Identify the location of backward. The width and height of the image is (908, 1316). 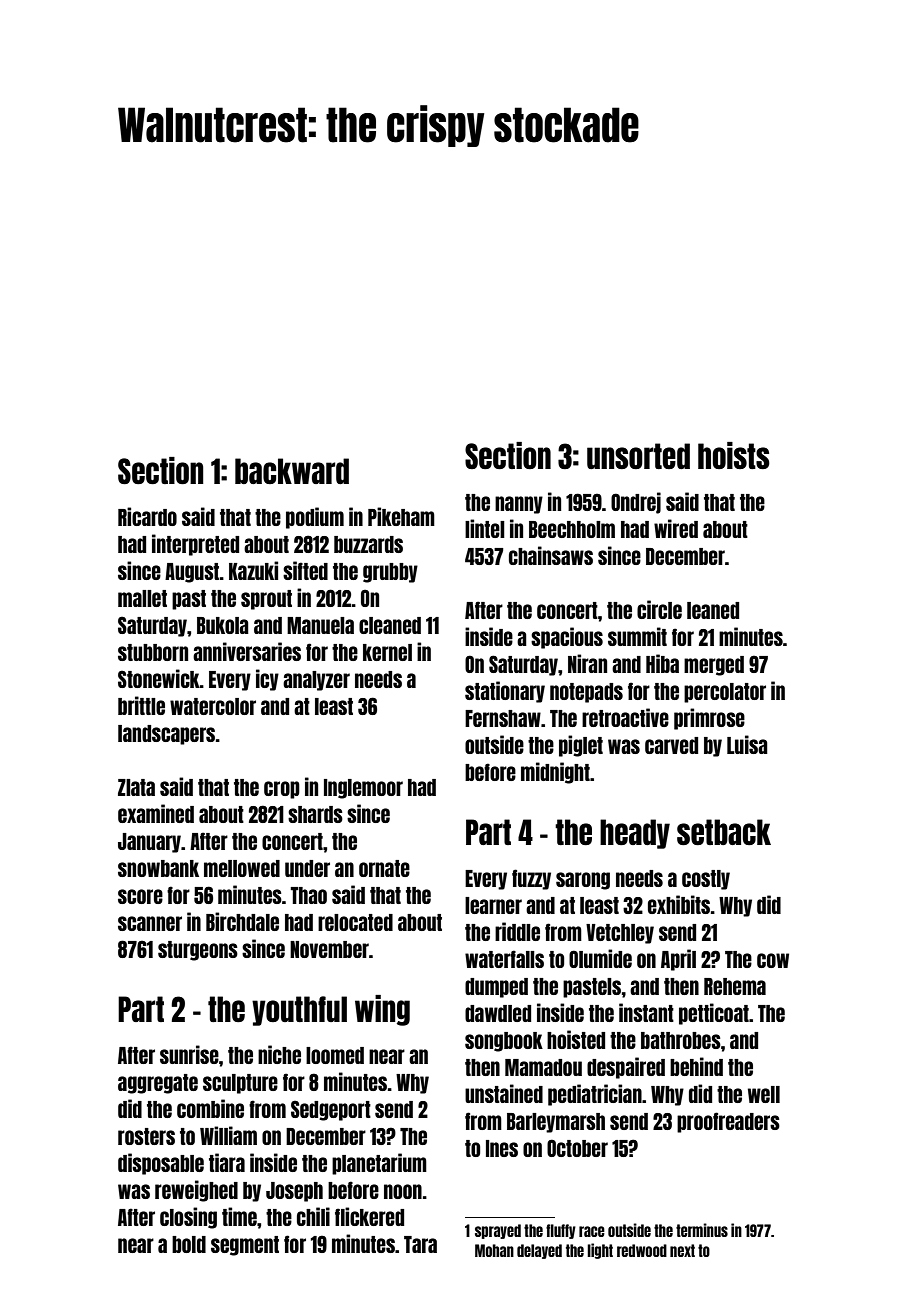
(292, 471).
